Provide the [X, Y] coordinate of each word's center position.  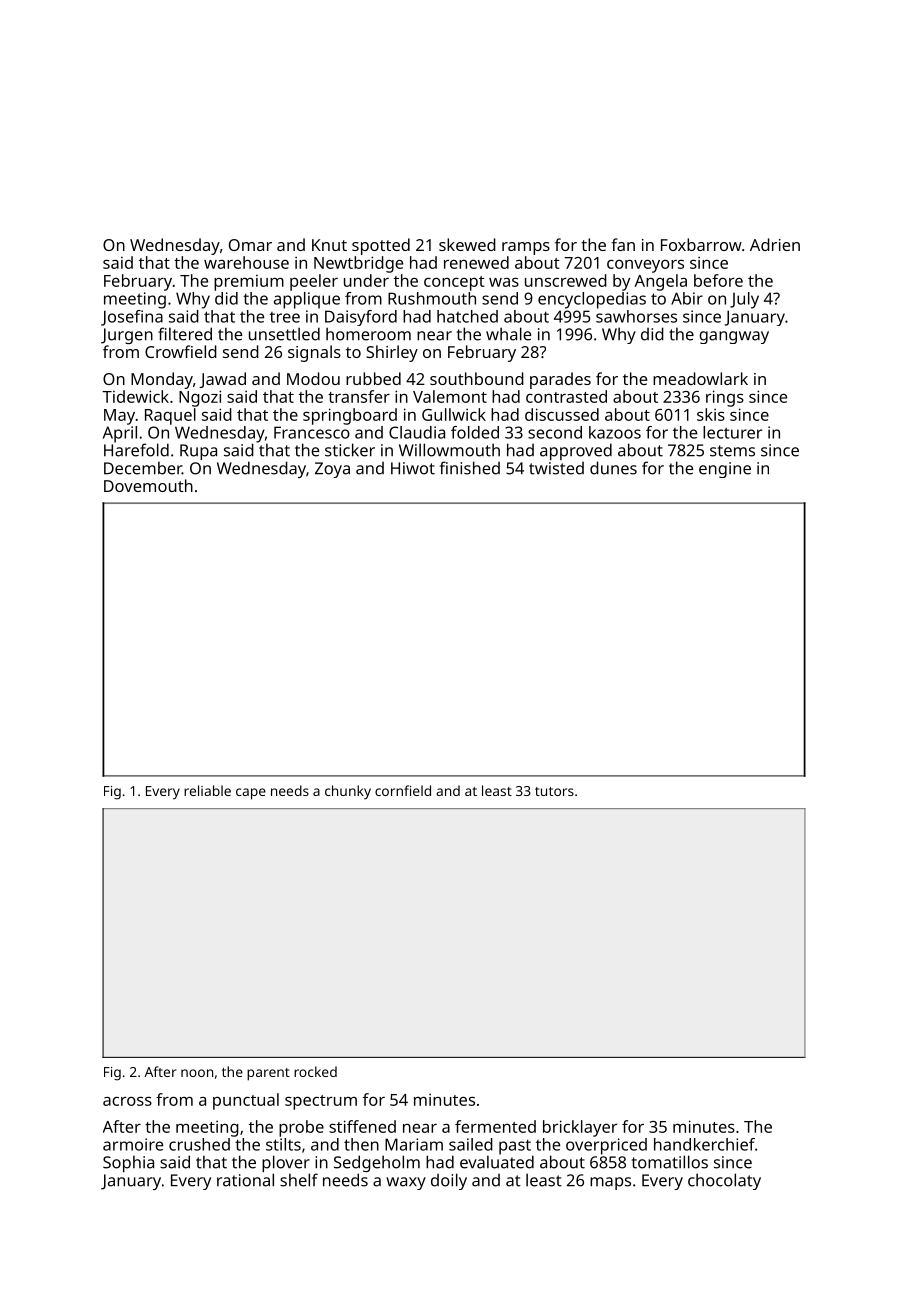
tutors [554, 791]
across [127, 1101]
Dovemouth [148, 485]
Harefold [136, 450]
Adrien [775, 244]
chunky [348, 792]
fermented [495, 1126]
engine [725, 470]
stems [732, 451]
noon [197, 1073]
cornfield [403, 790]
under [366, 280]
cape [251, 794]
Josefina [132, 318]
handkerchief [704, 1144]
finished [469, 468]
